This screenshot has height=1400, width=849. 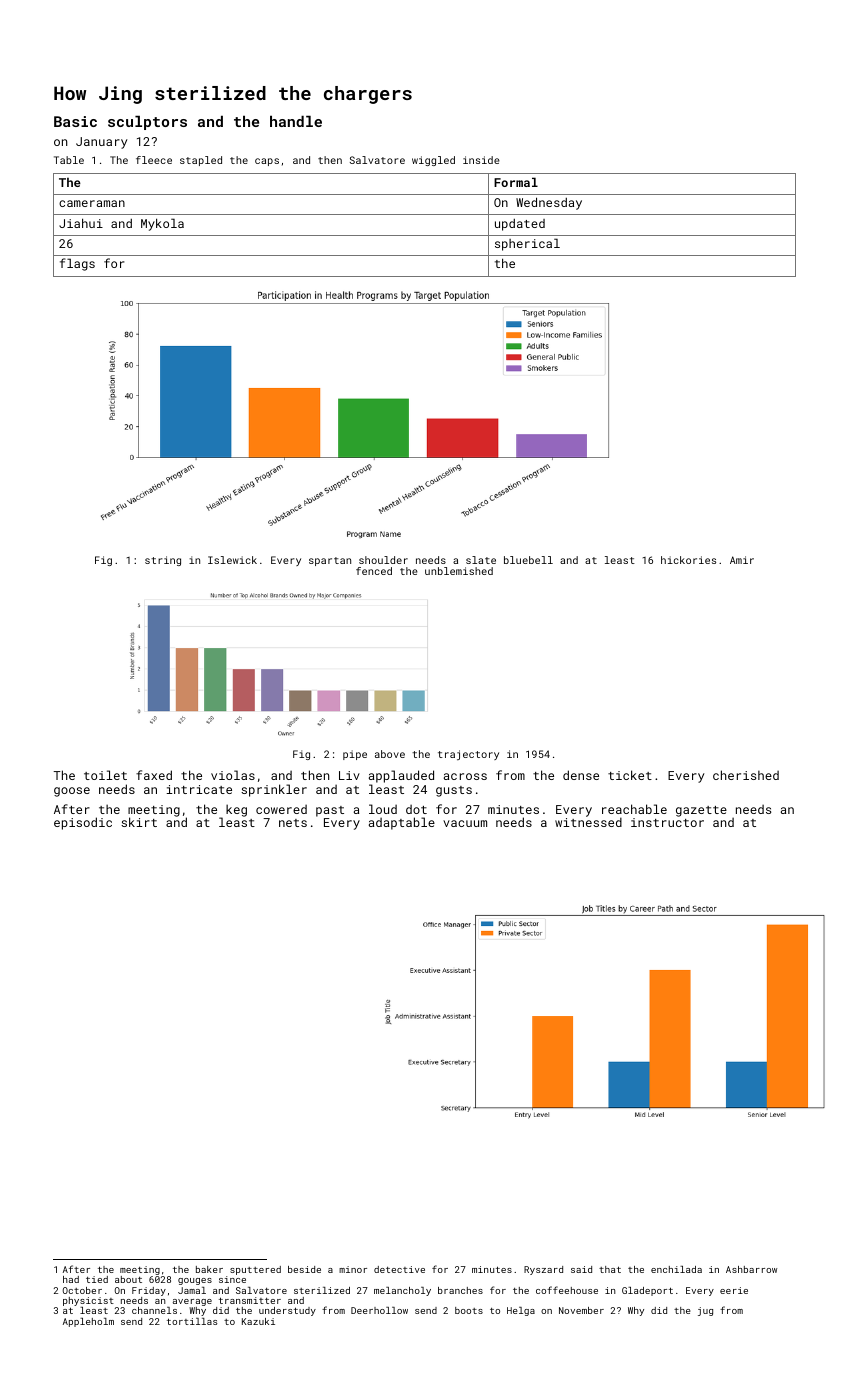 I want to click on spartan, so click(x=330, y=561).
